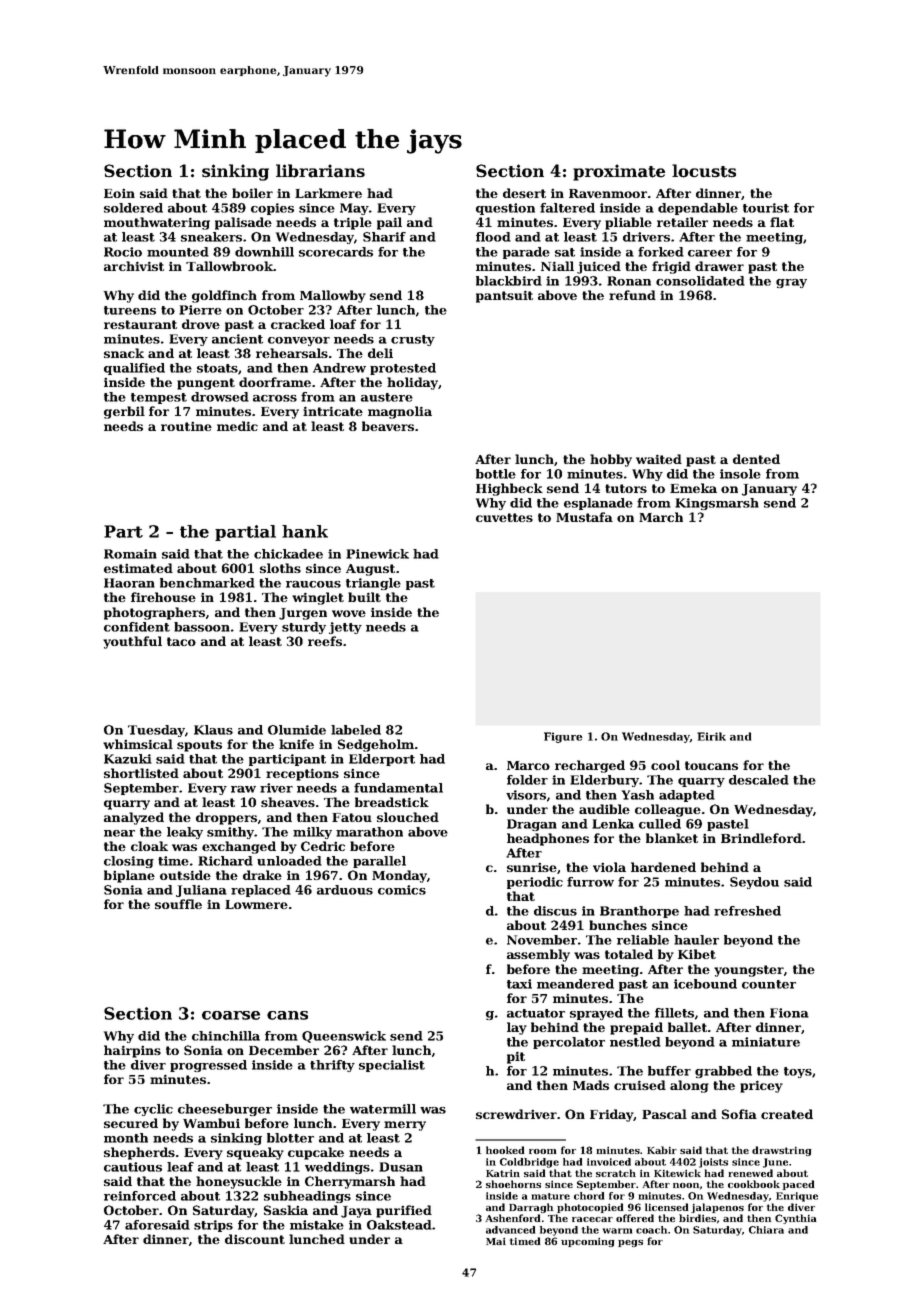 This screenshot has width=924, height=1308. Describe the element at coordinates (791, 283) in the screenshot. I see `gray` at that location.
